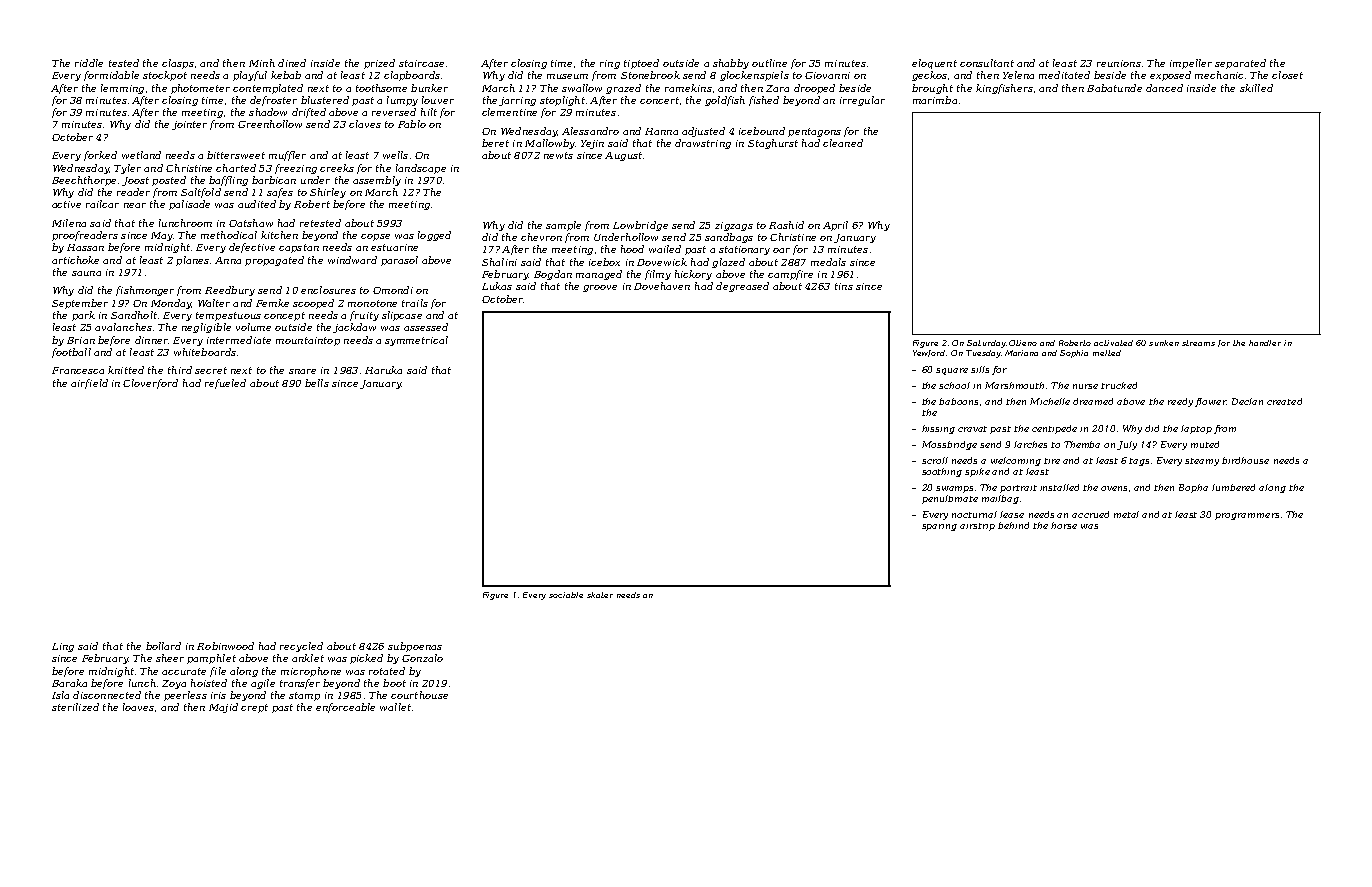  I want to click on Majid, so click(223, 708).
